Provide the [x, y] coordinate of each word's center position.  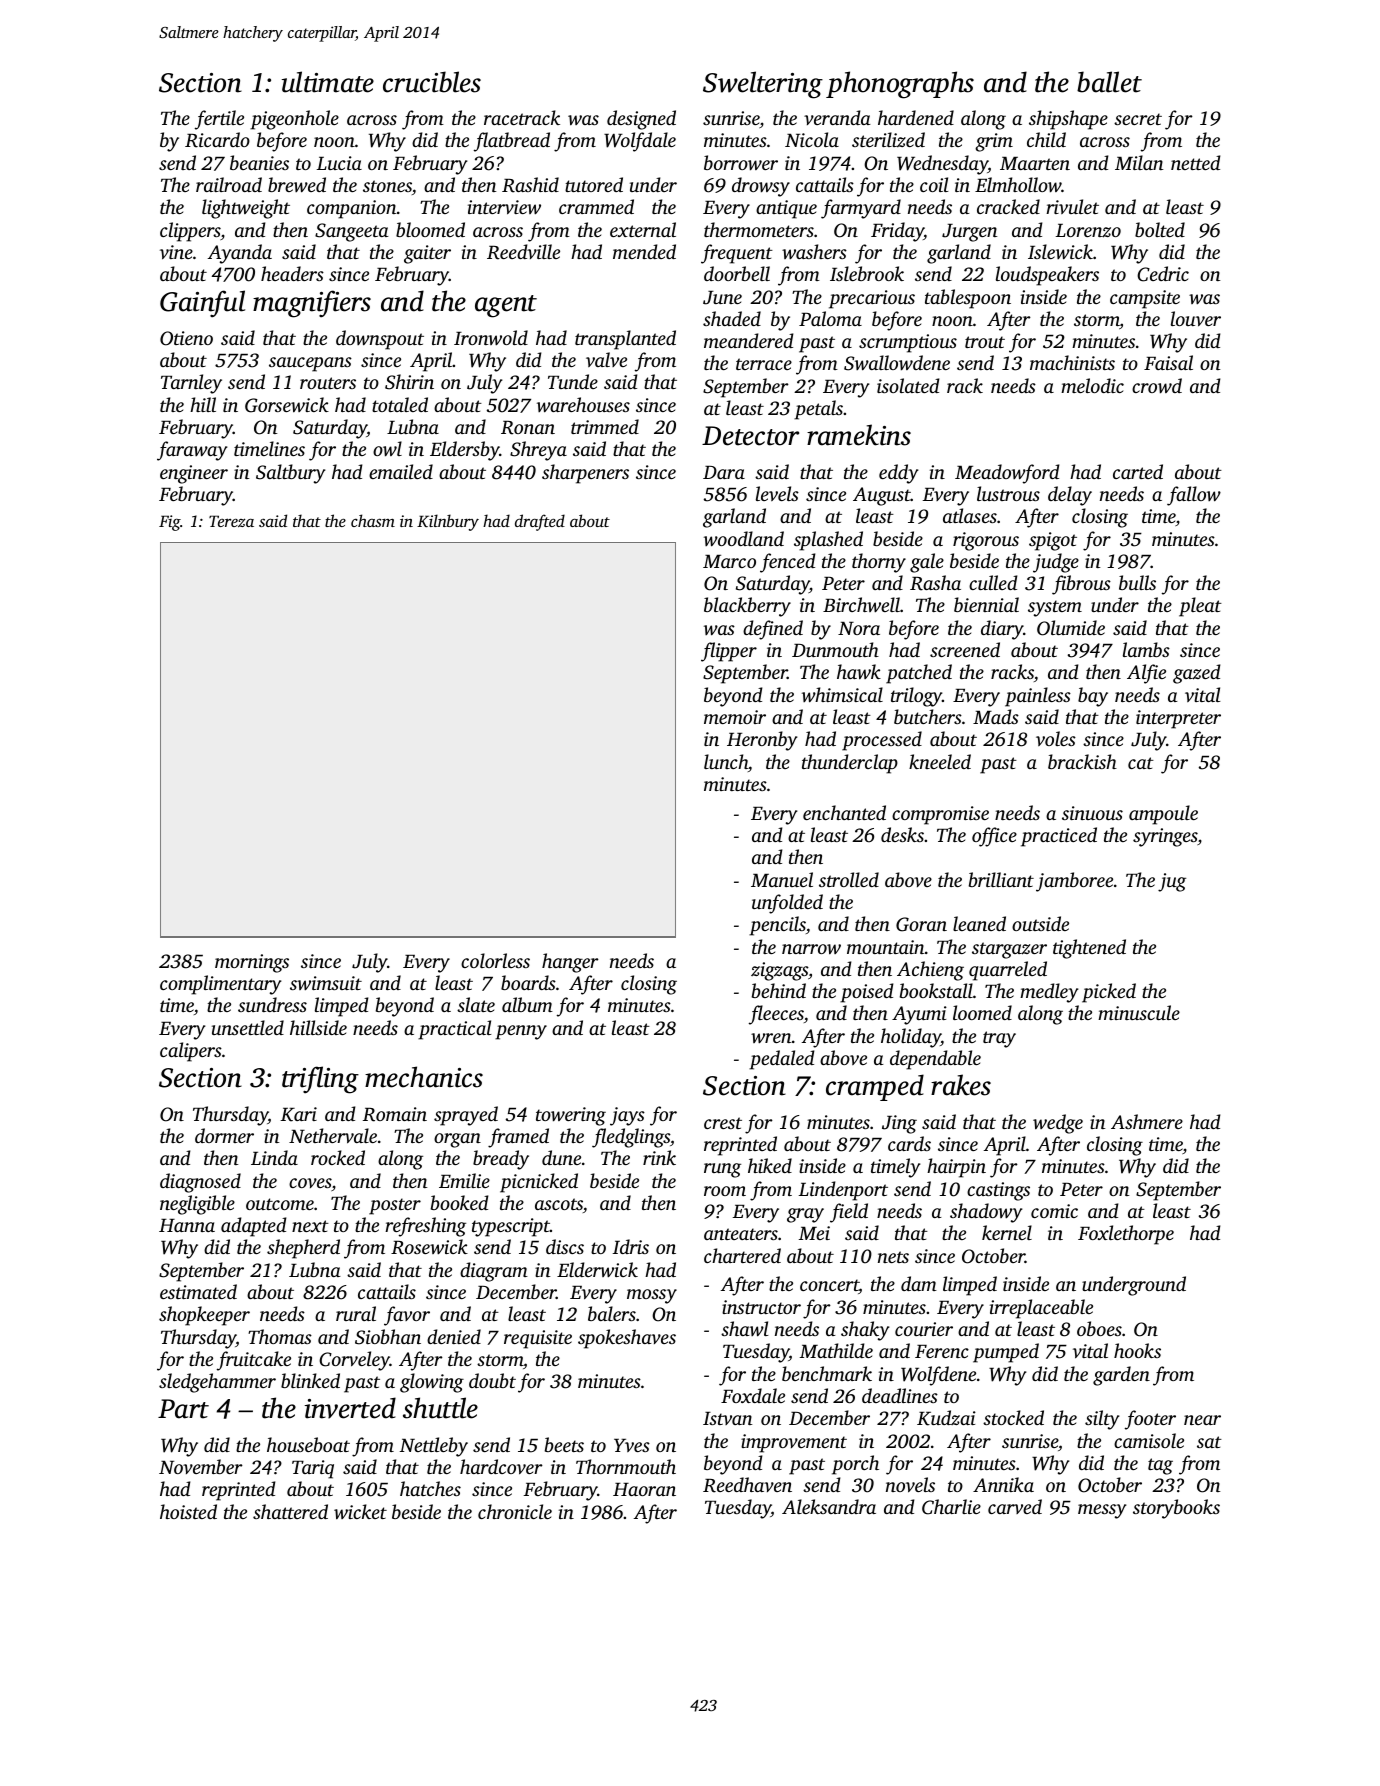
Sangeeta [352, 232]
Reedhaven [747, 1485]
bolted [1160, 229]
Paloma [830, 318]
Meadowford [1007, 474]
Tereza [231, 521]
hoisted [188, 1511]
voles [1056, 738]
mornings [252, 963]
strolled [849, 879]
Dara [724, 472]
